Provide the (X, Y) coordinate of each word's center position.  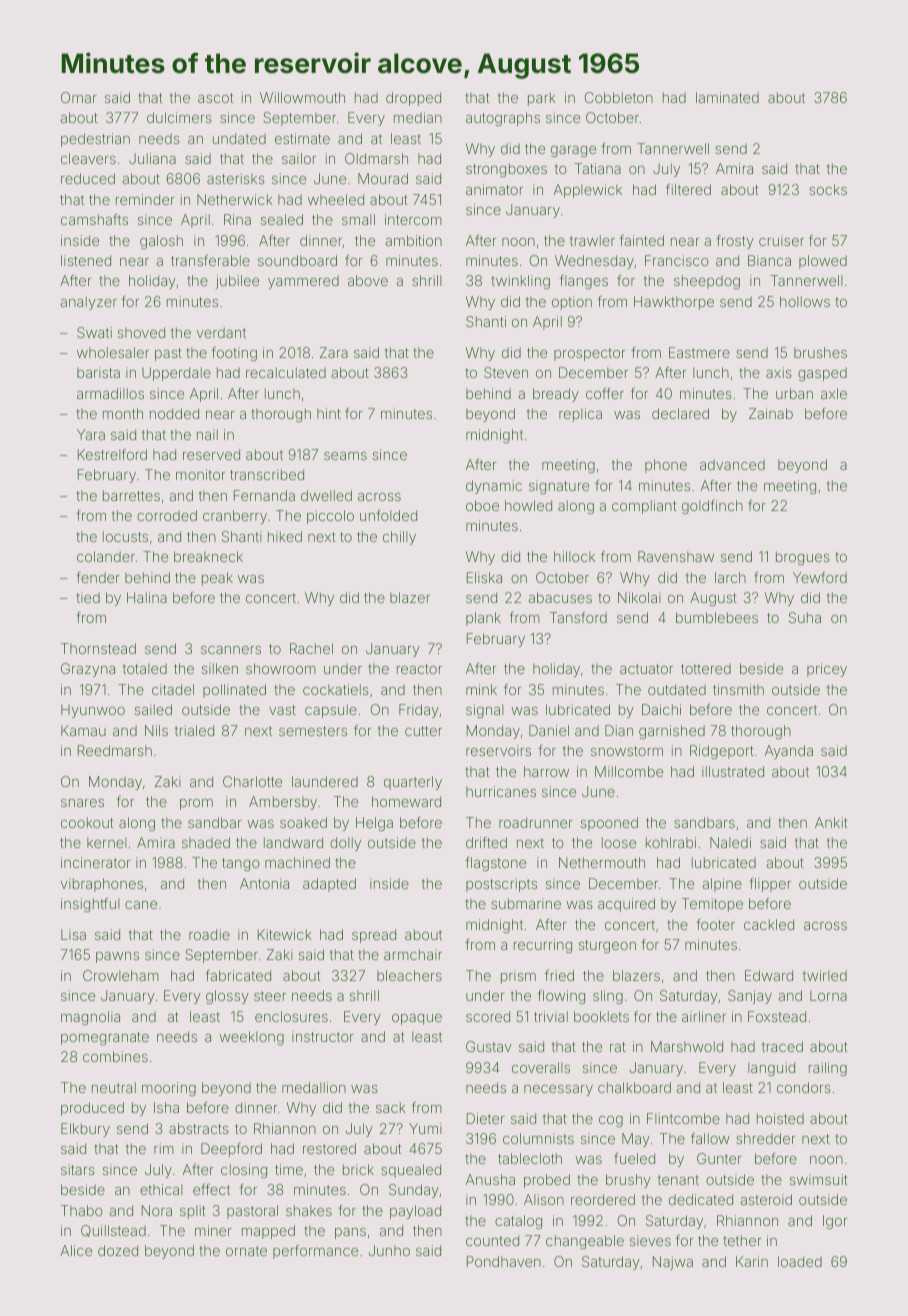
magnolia (90, 1018)
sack (390, 1107)
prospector (589, 354)
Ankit (831, 822)
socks (828, 189)
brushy (628, 1181)
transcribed (267, 474)
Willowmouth (302, 97)
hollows (805, 301)
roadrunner (536, 822)
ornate (246, 1251)
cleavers (88, 158)
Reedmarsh (115, 750)
